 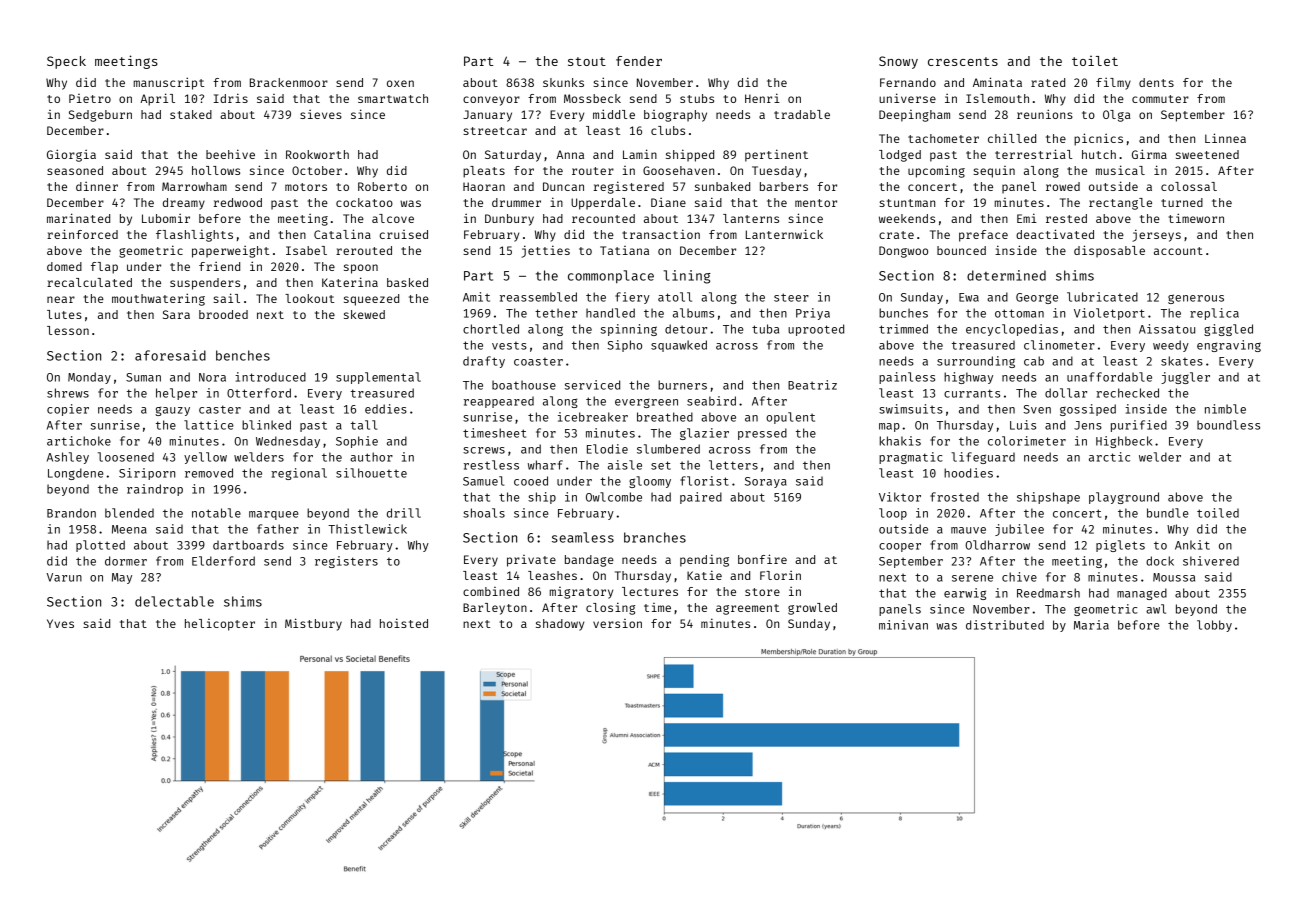 I want to click on helicopter, so click(x=220, y=625).
